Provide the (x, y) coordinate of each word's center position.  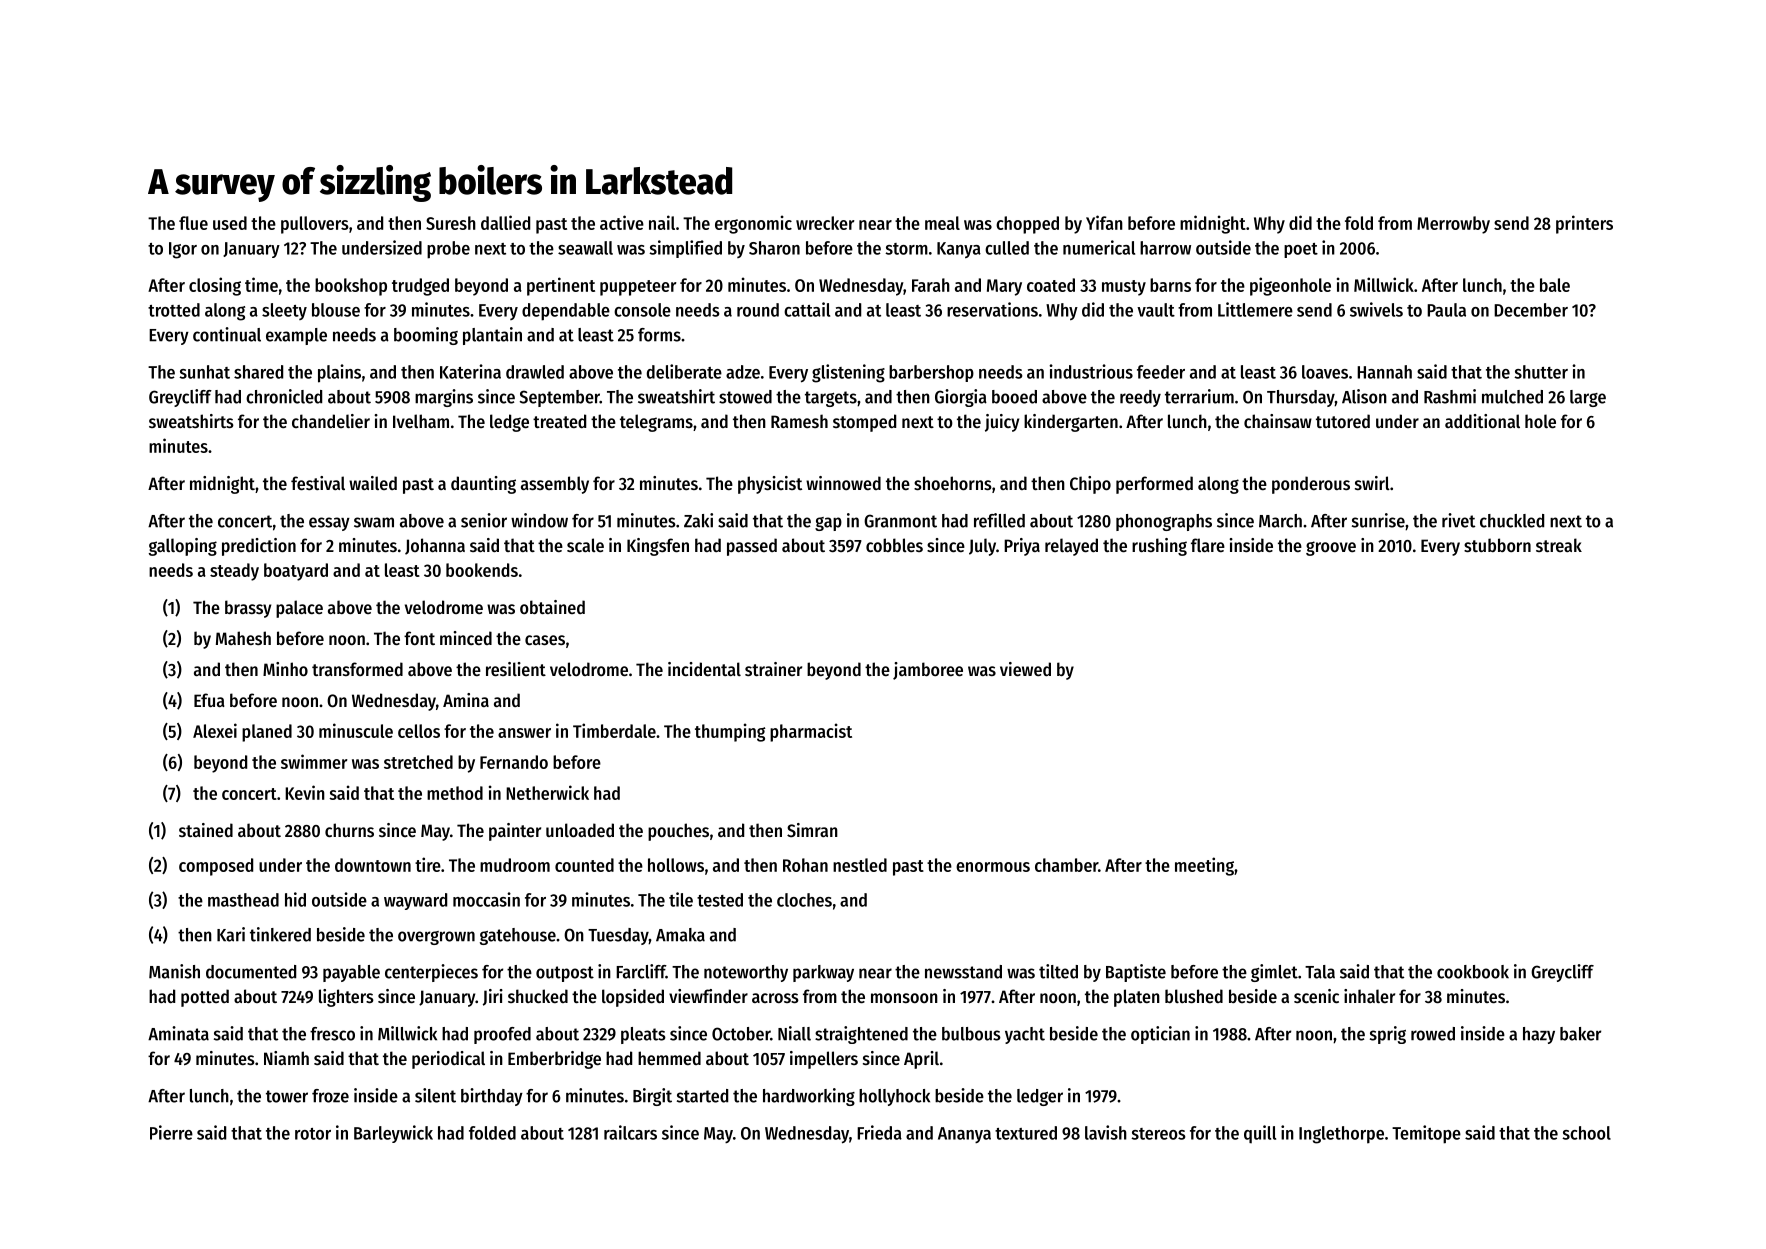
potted (205, 998)
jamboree (928, 671)
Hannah (1384, 372)
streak (1559, 545)
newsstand (963, 972)
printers (1584, 224)
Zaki (698, 520)
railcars (630, 1132)
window (539, 520)
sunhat (204, 372)
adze (743, 372)
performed (1154, 485)
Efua (209, 700)
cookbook (1473, 972)
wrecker (825, 223)
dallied (505, 222)
